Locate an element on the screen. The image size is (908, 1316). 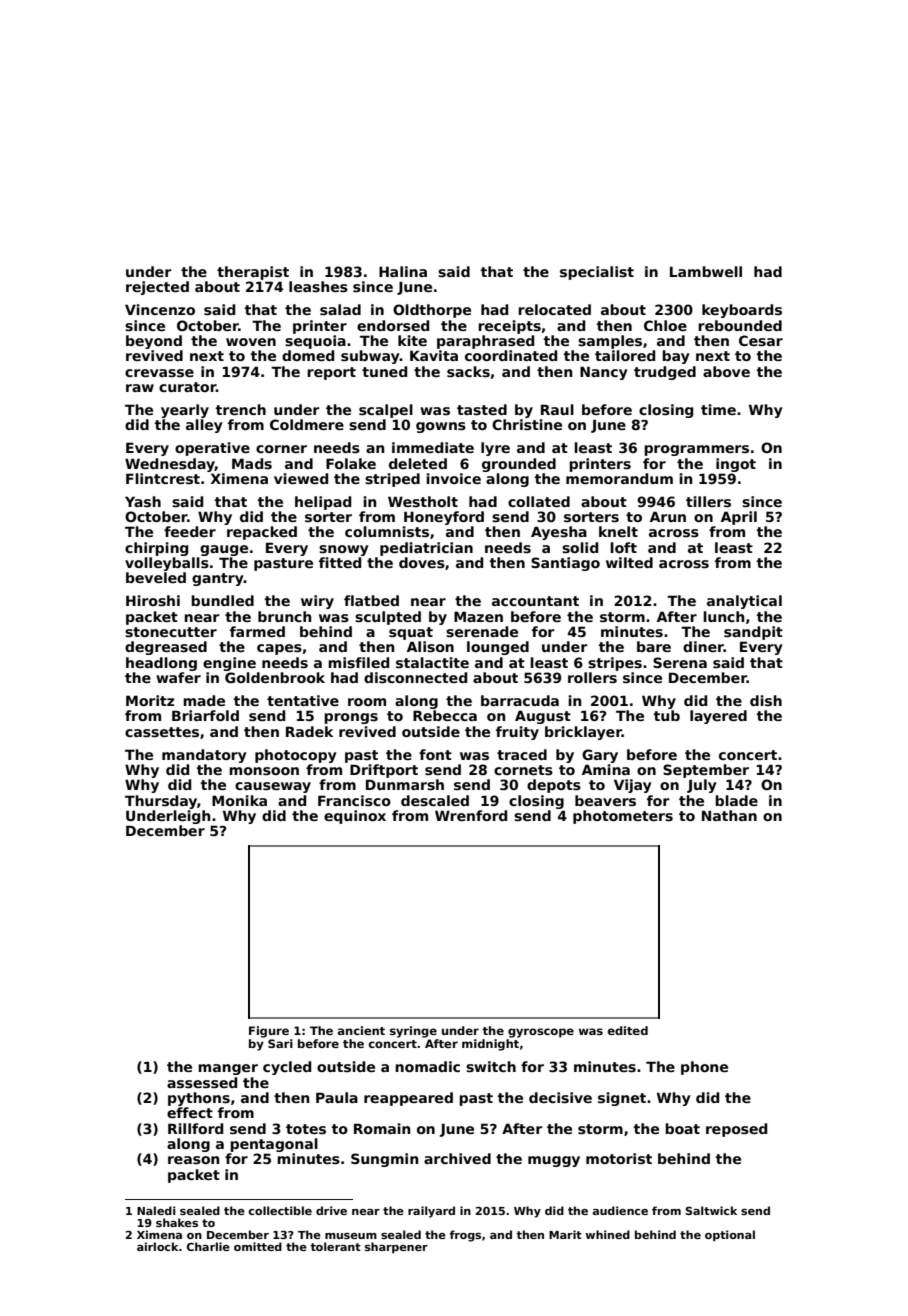
tasted is located at coordinates (482, 409).
